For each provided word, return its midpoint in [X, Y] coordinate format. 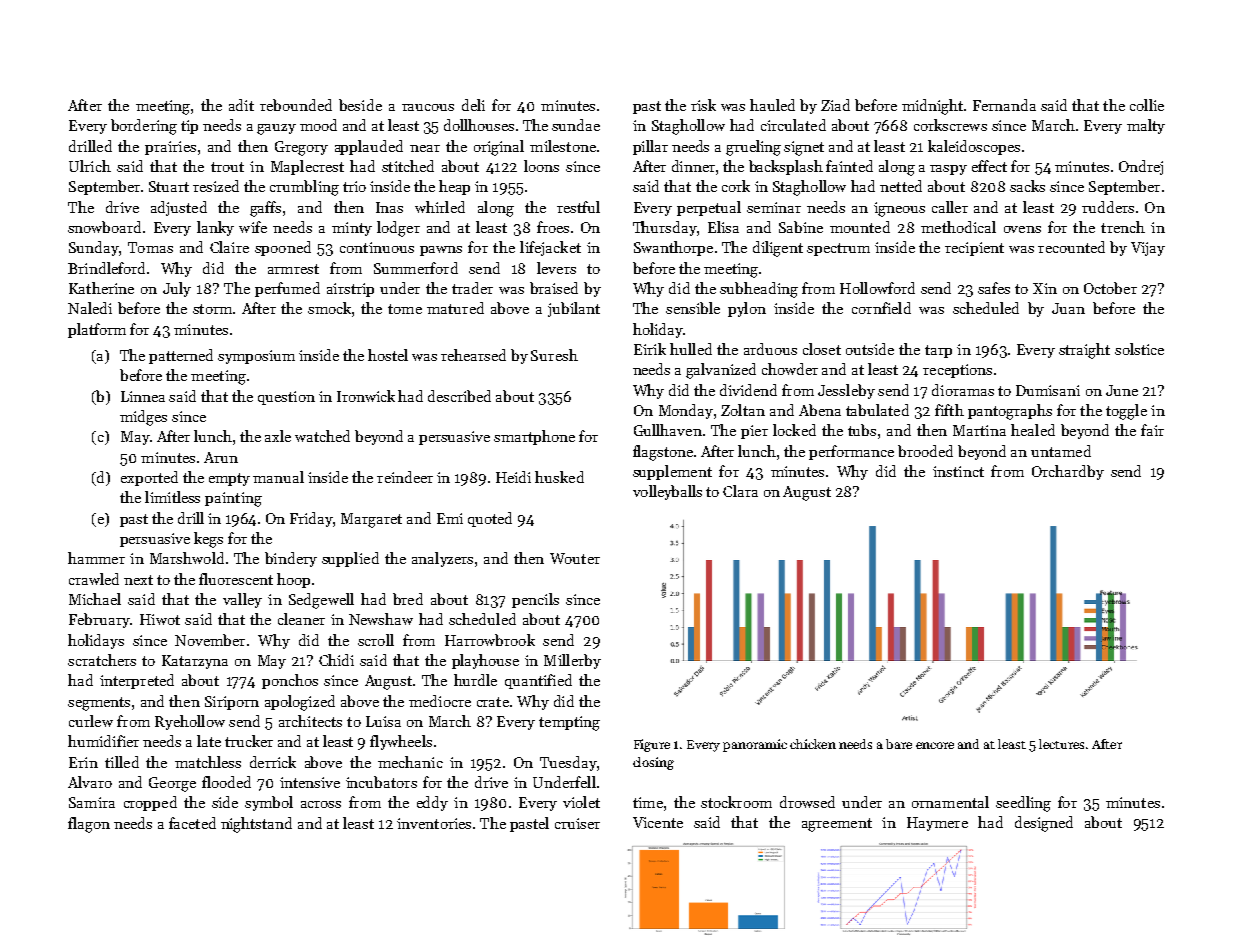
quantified [538, 681]
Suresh [554, 355]
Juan [1068, 308]
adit [241, 105]
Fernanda [1004, 105]
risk [703, 105]
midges [143, 418]
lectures [1061, 744]
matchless [208, 762]
